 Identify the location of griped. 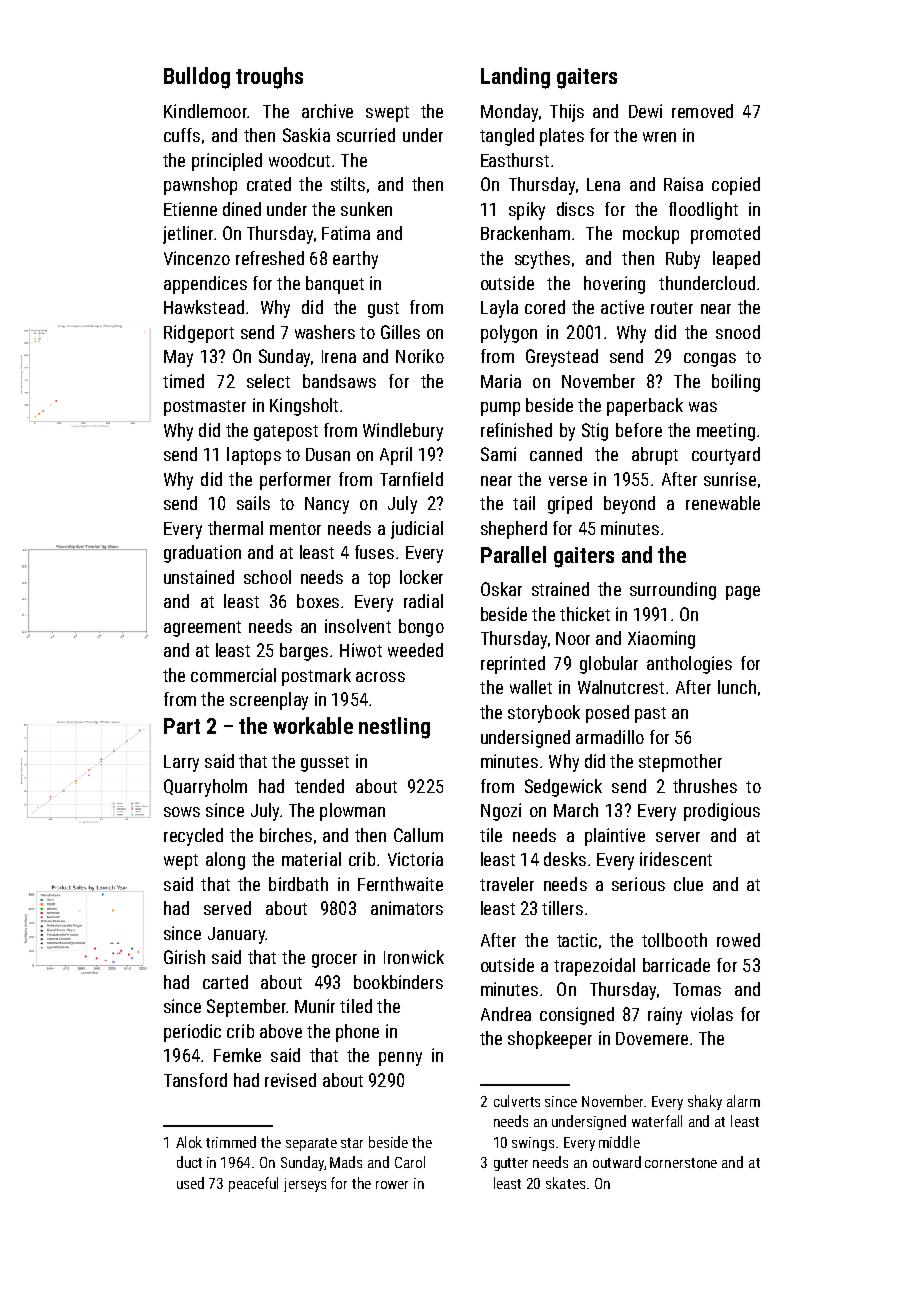
(570, 505).
